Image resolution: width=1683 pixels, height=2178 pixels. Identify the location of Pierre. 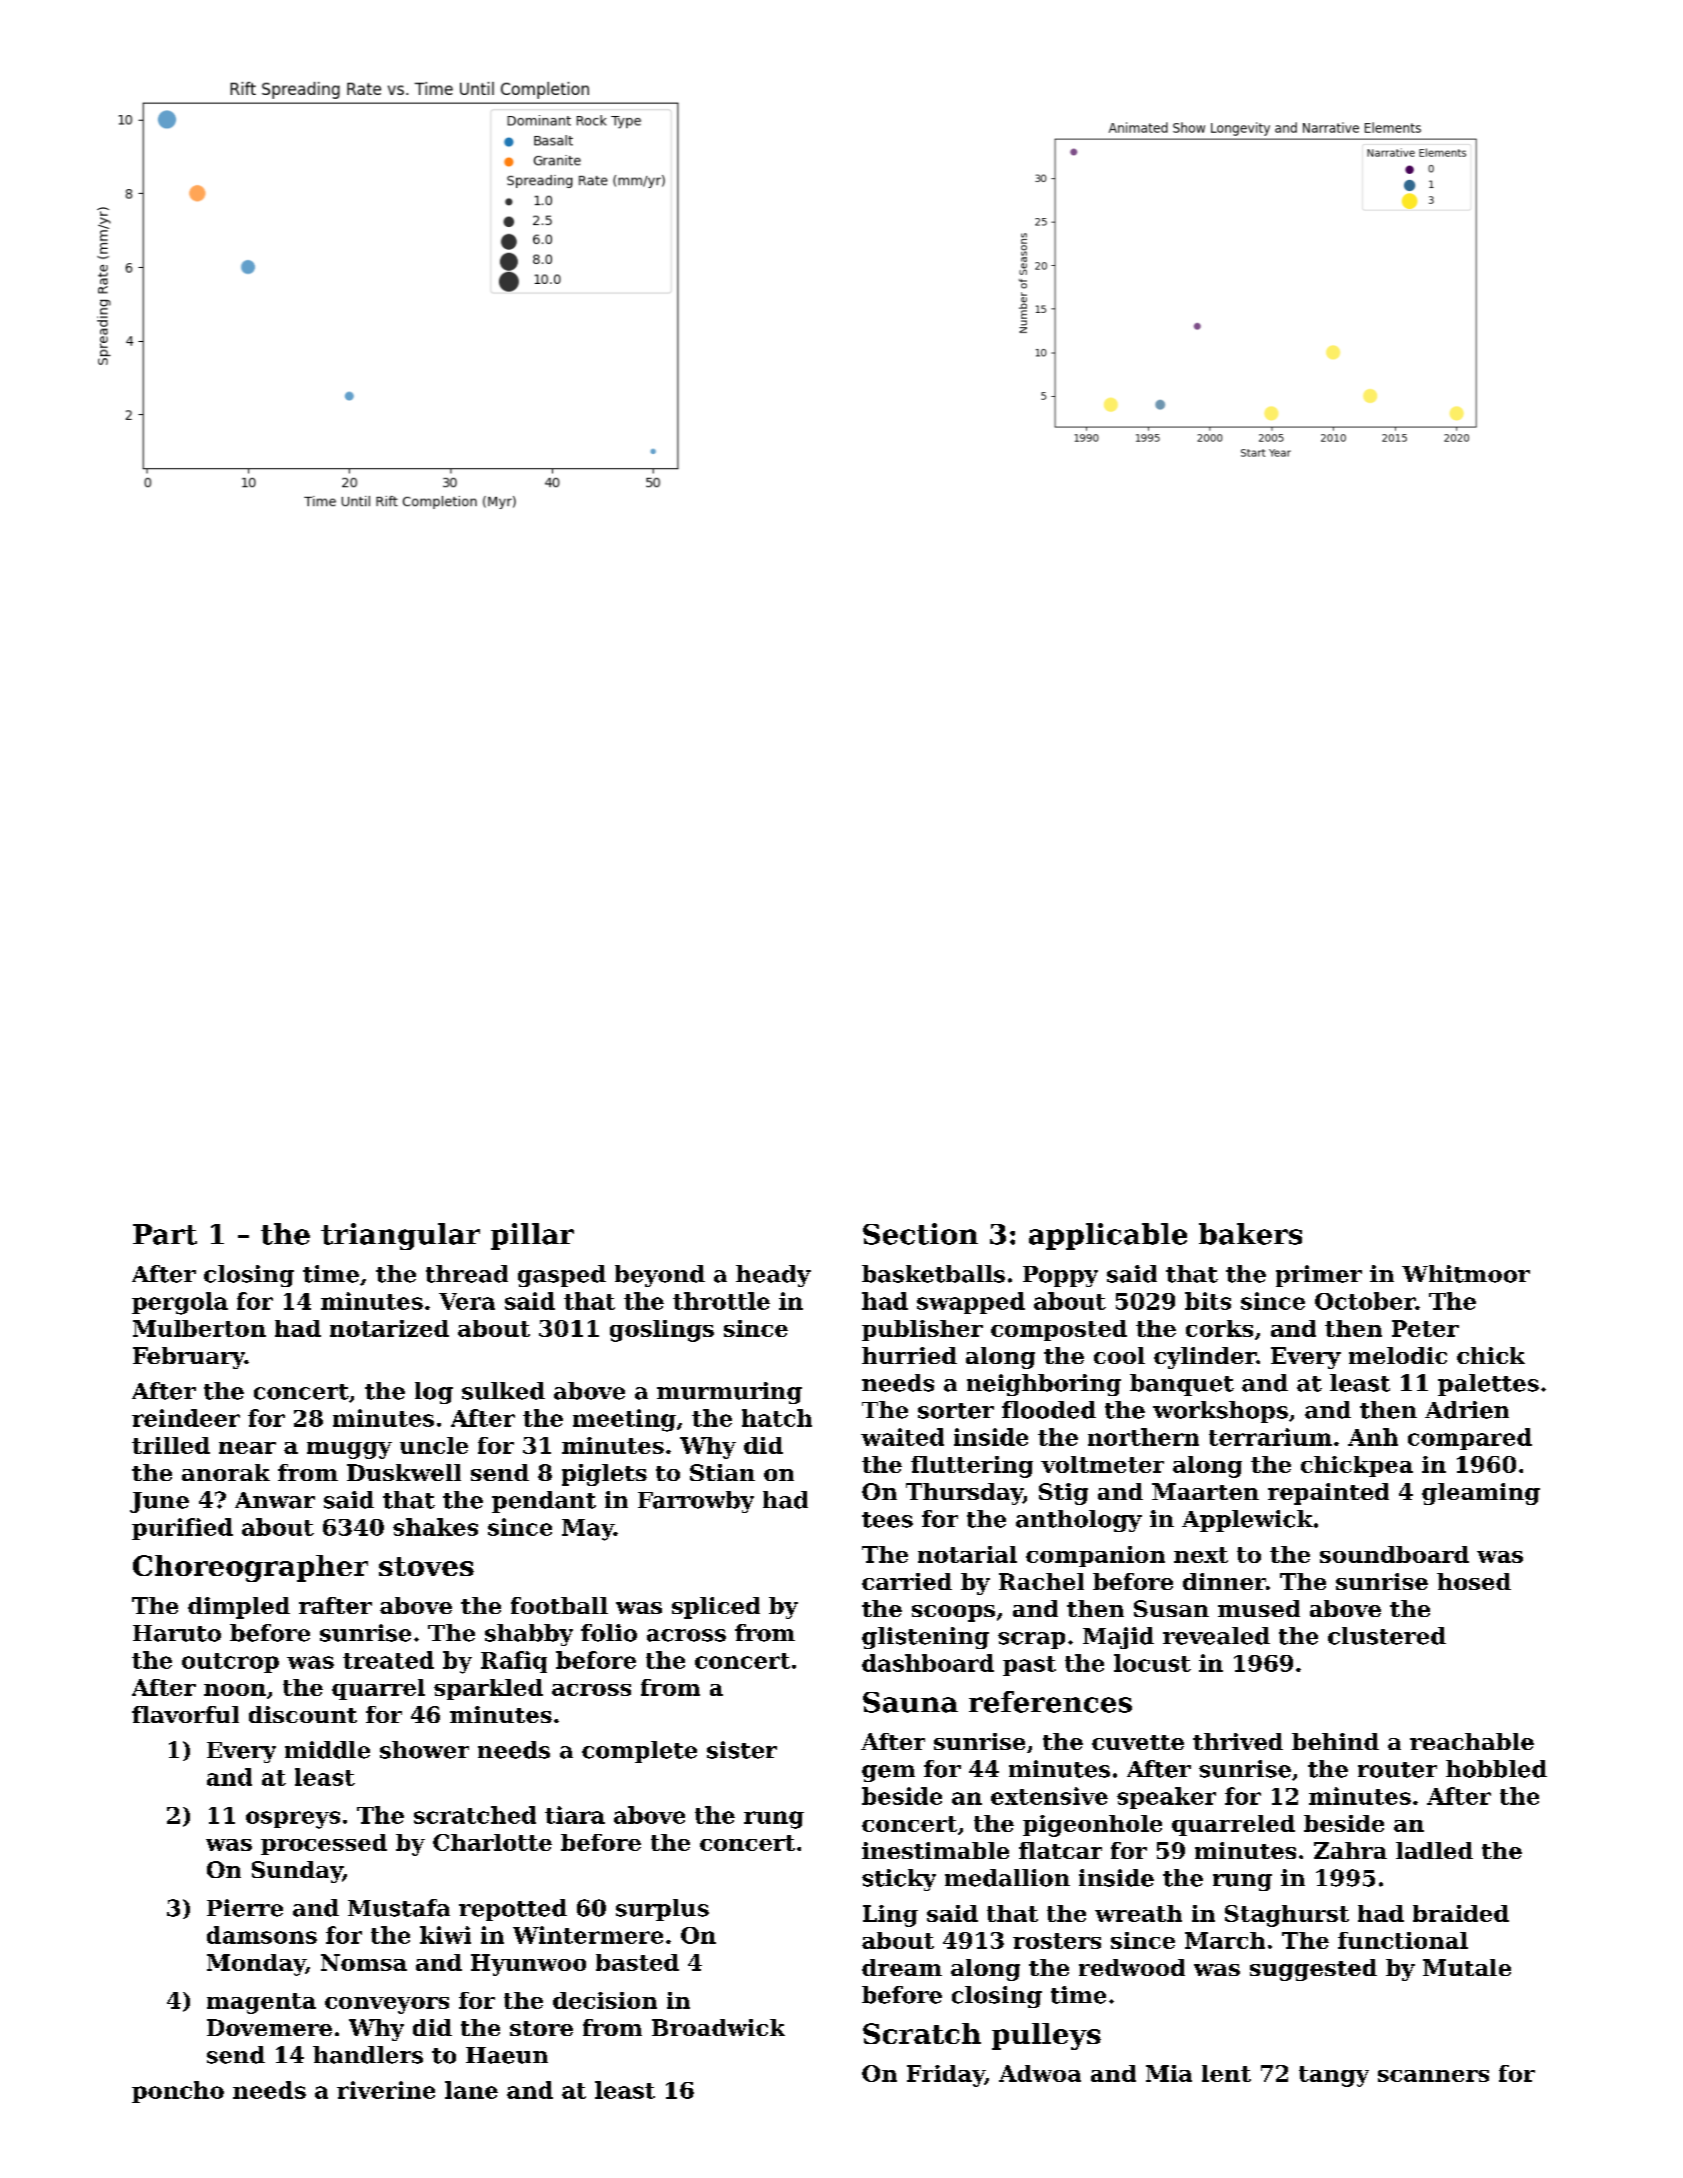
(245, 1908).
